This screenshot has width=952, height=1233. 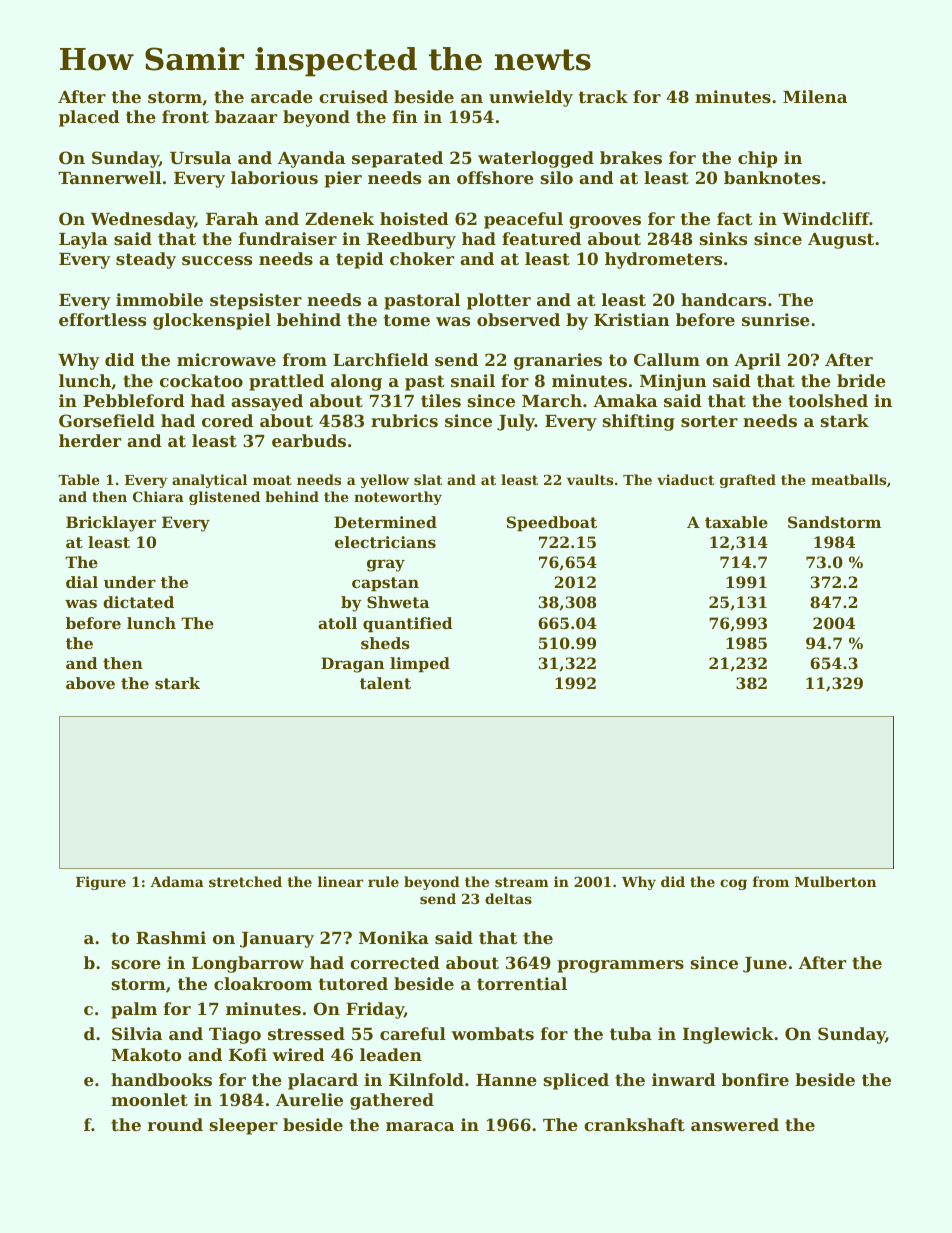 I want to click on April, so click(x=757, y=361).
